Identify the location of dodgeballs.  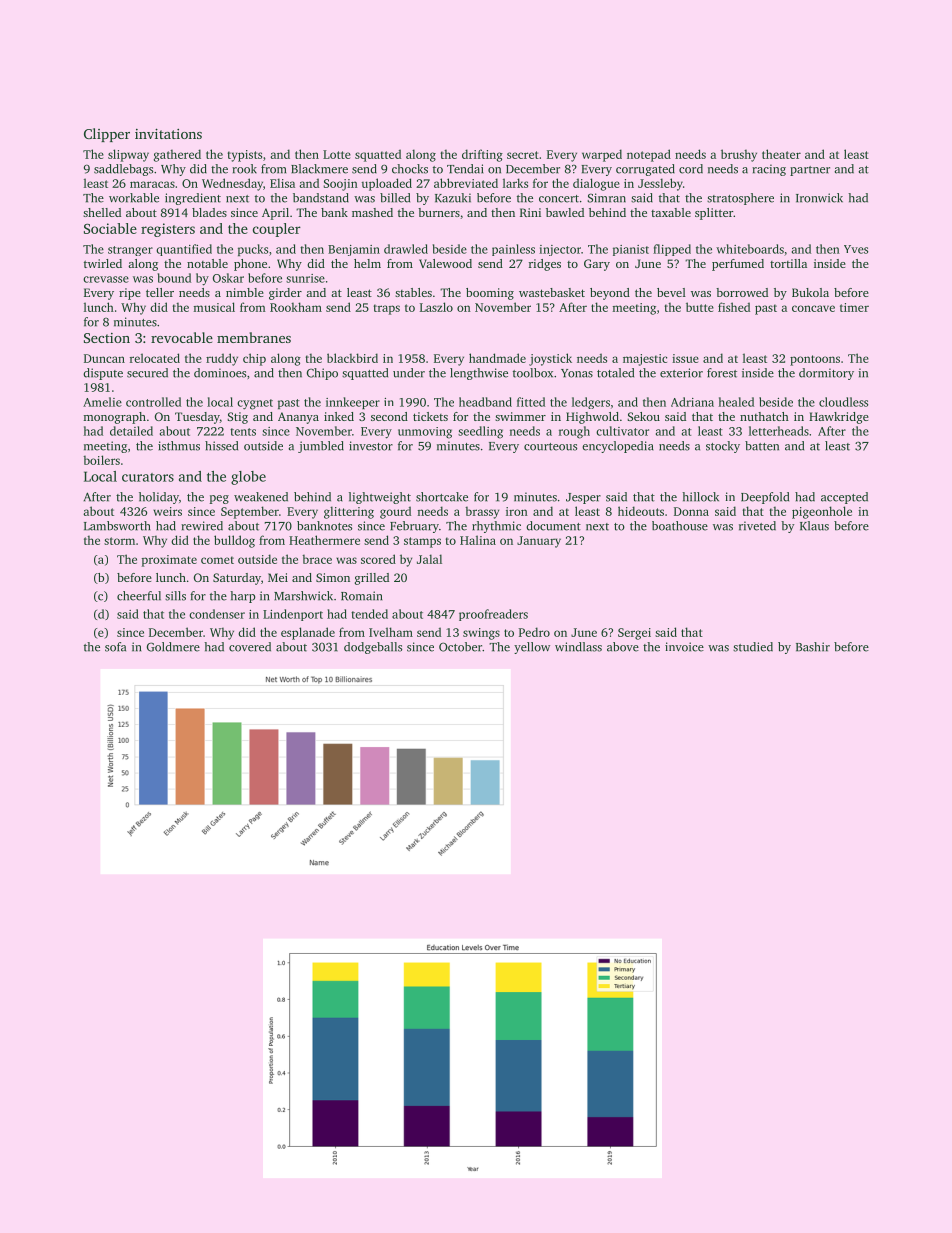
(373, 648).
